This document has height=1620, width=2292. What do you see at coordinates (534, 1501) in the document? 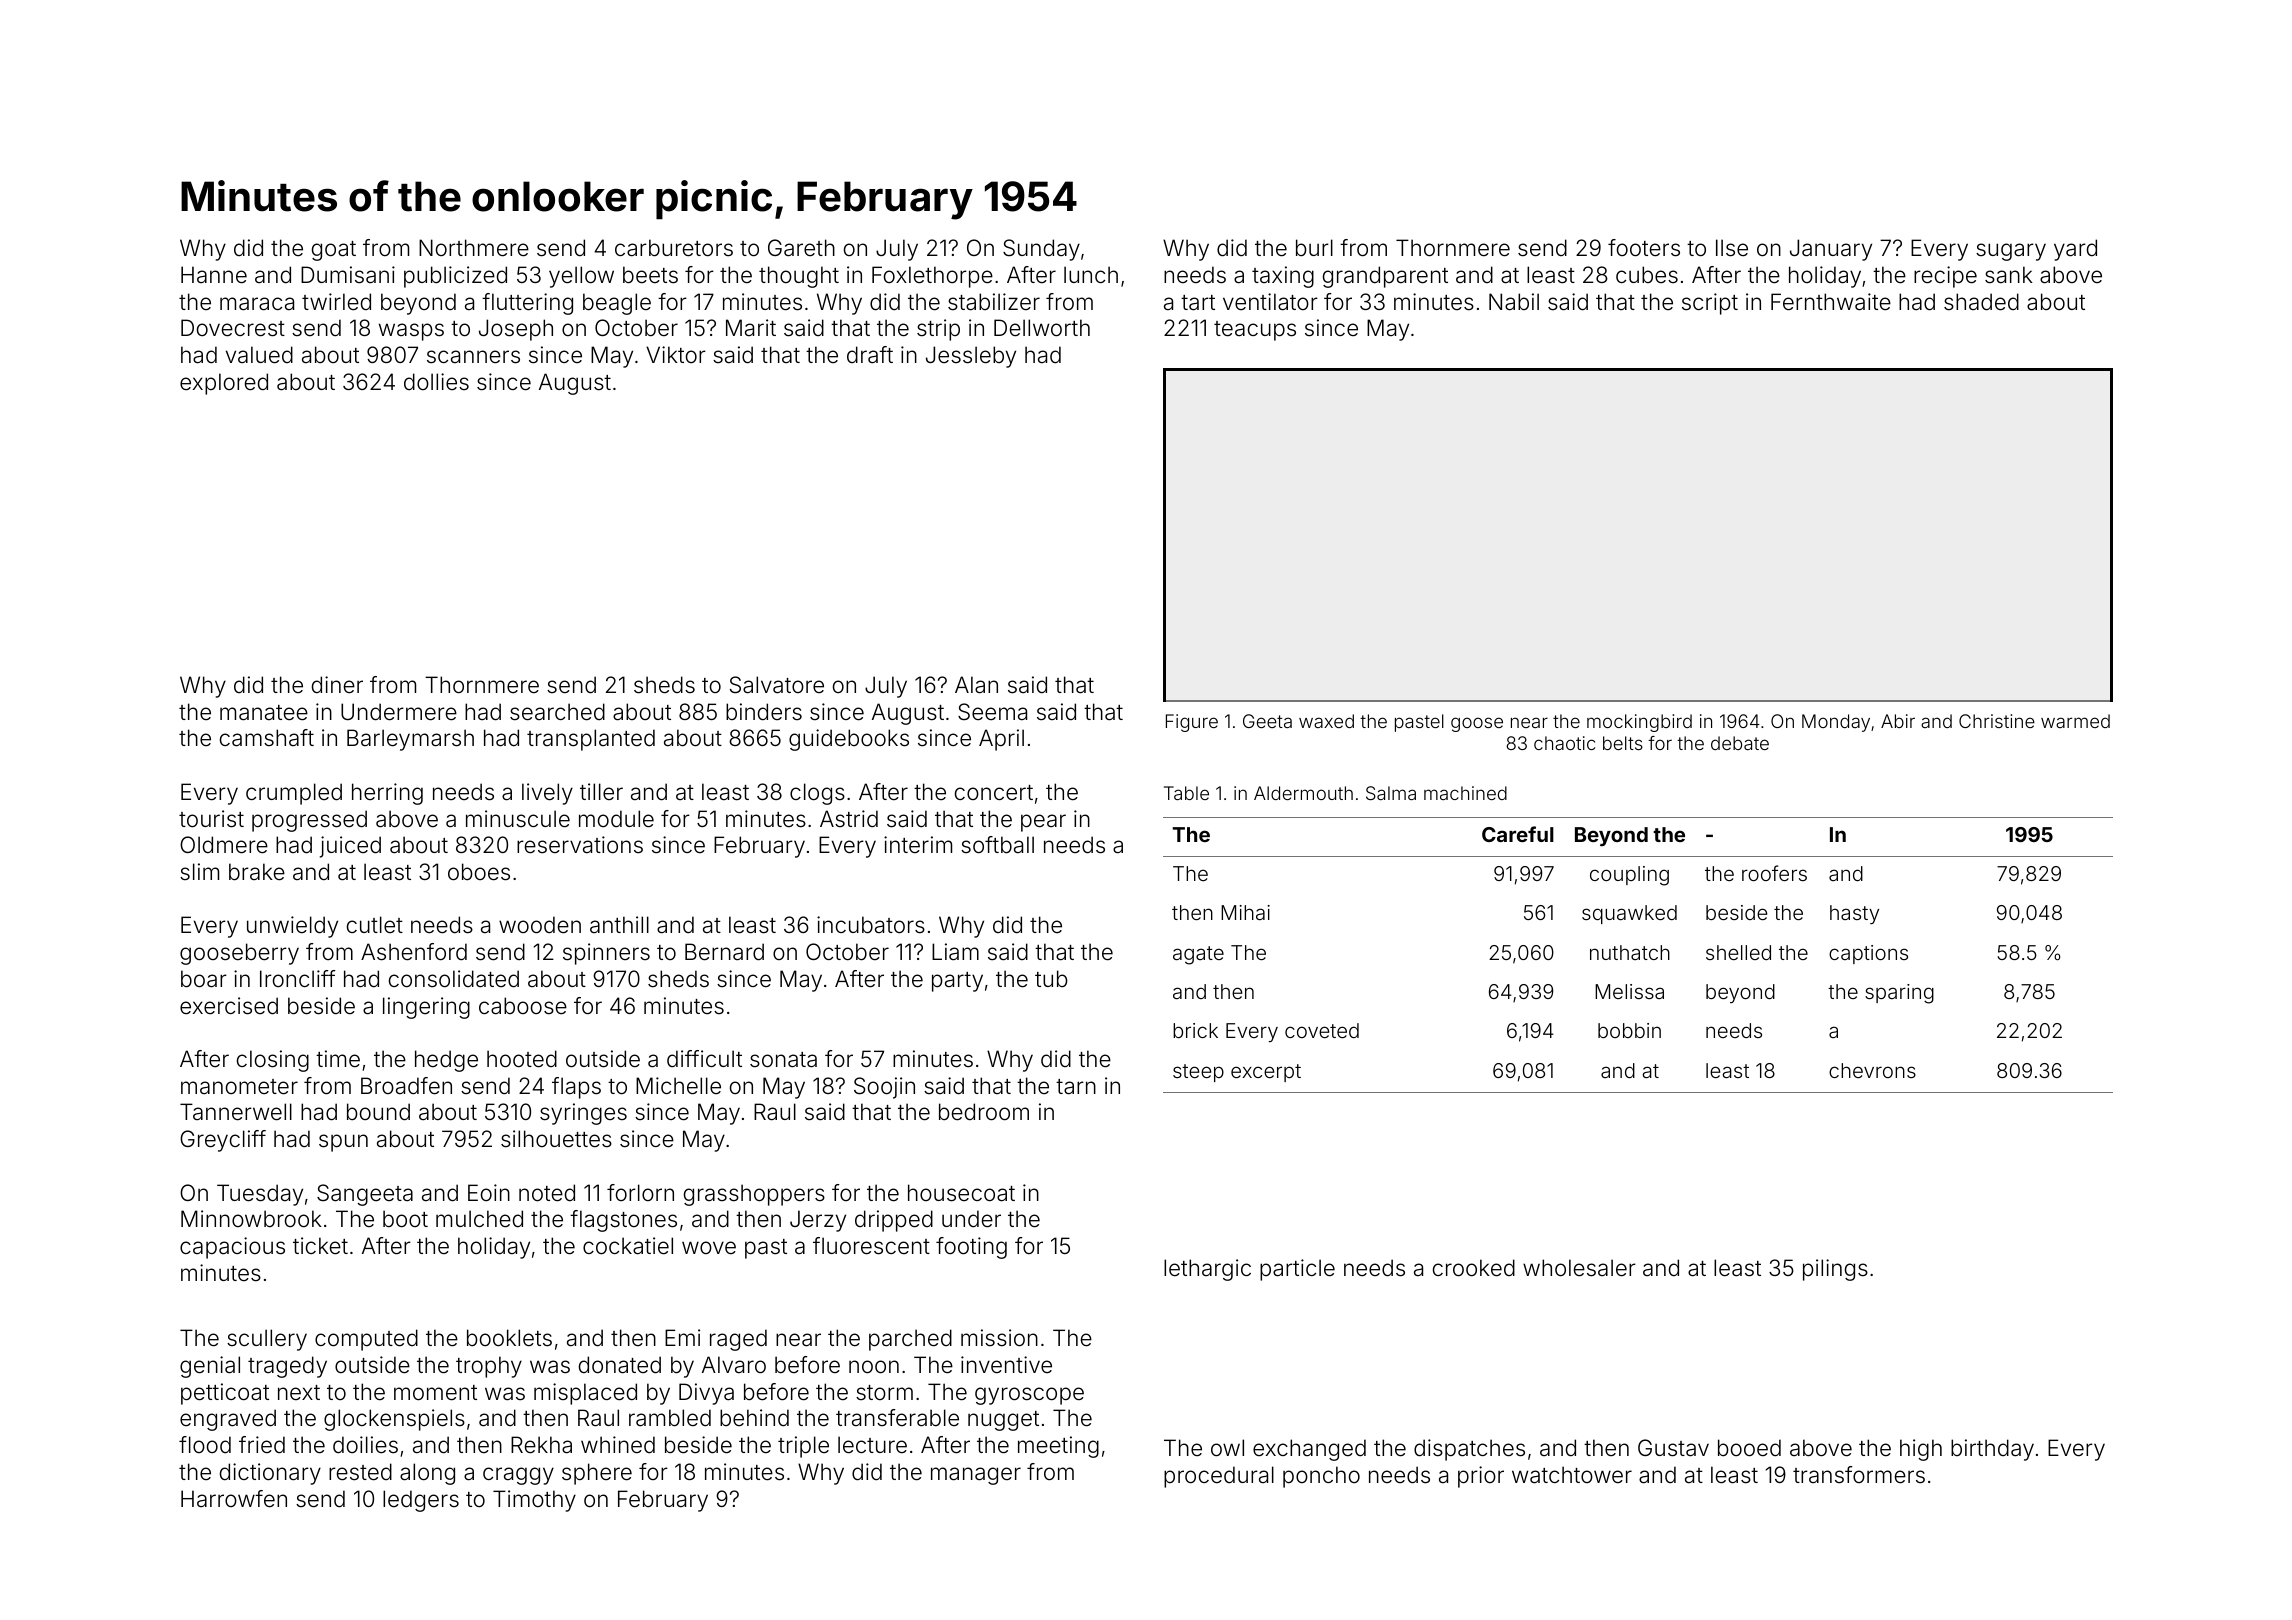
I see `Timothy` at bounding box center [534, 1501].
